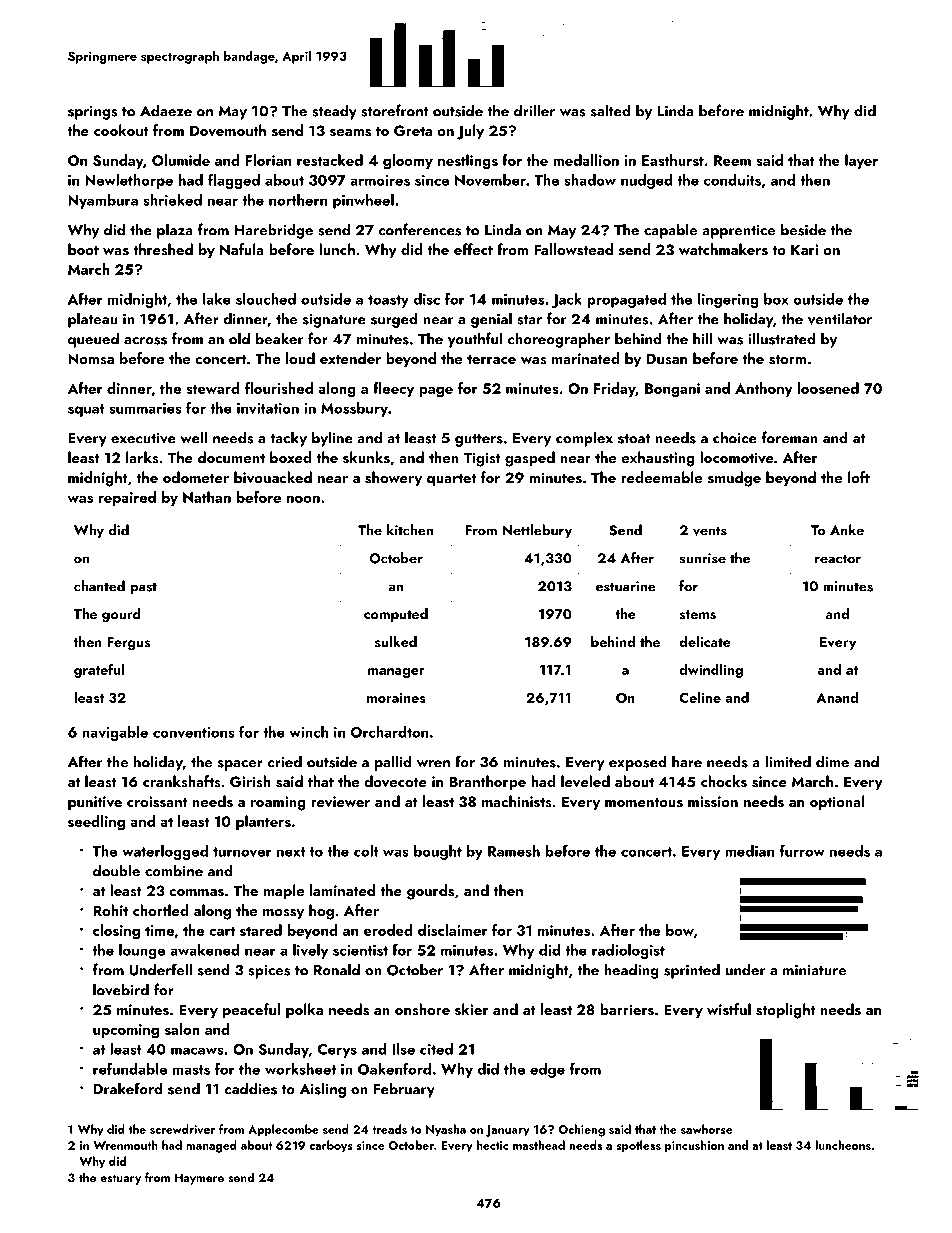 This page has height=1233, width=952. Describe the element at coordinates (492, 1145) in the page. I see `hectic` at that location.
